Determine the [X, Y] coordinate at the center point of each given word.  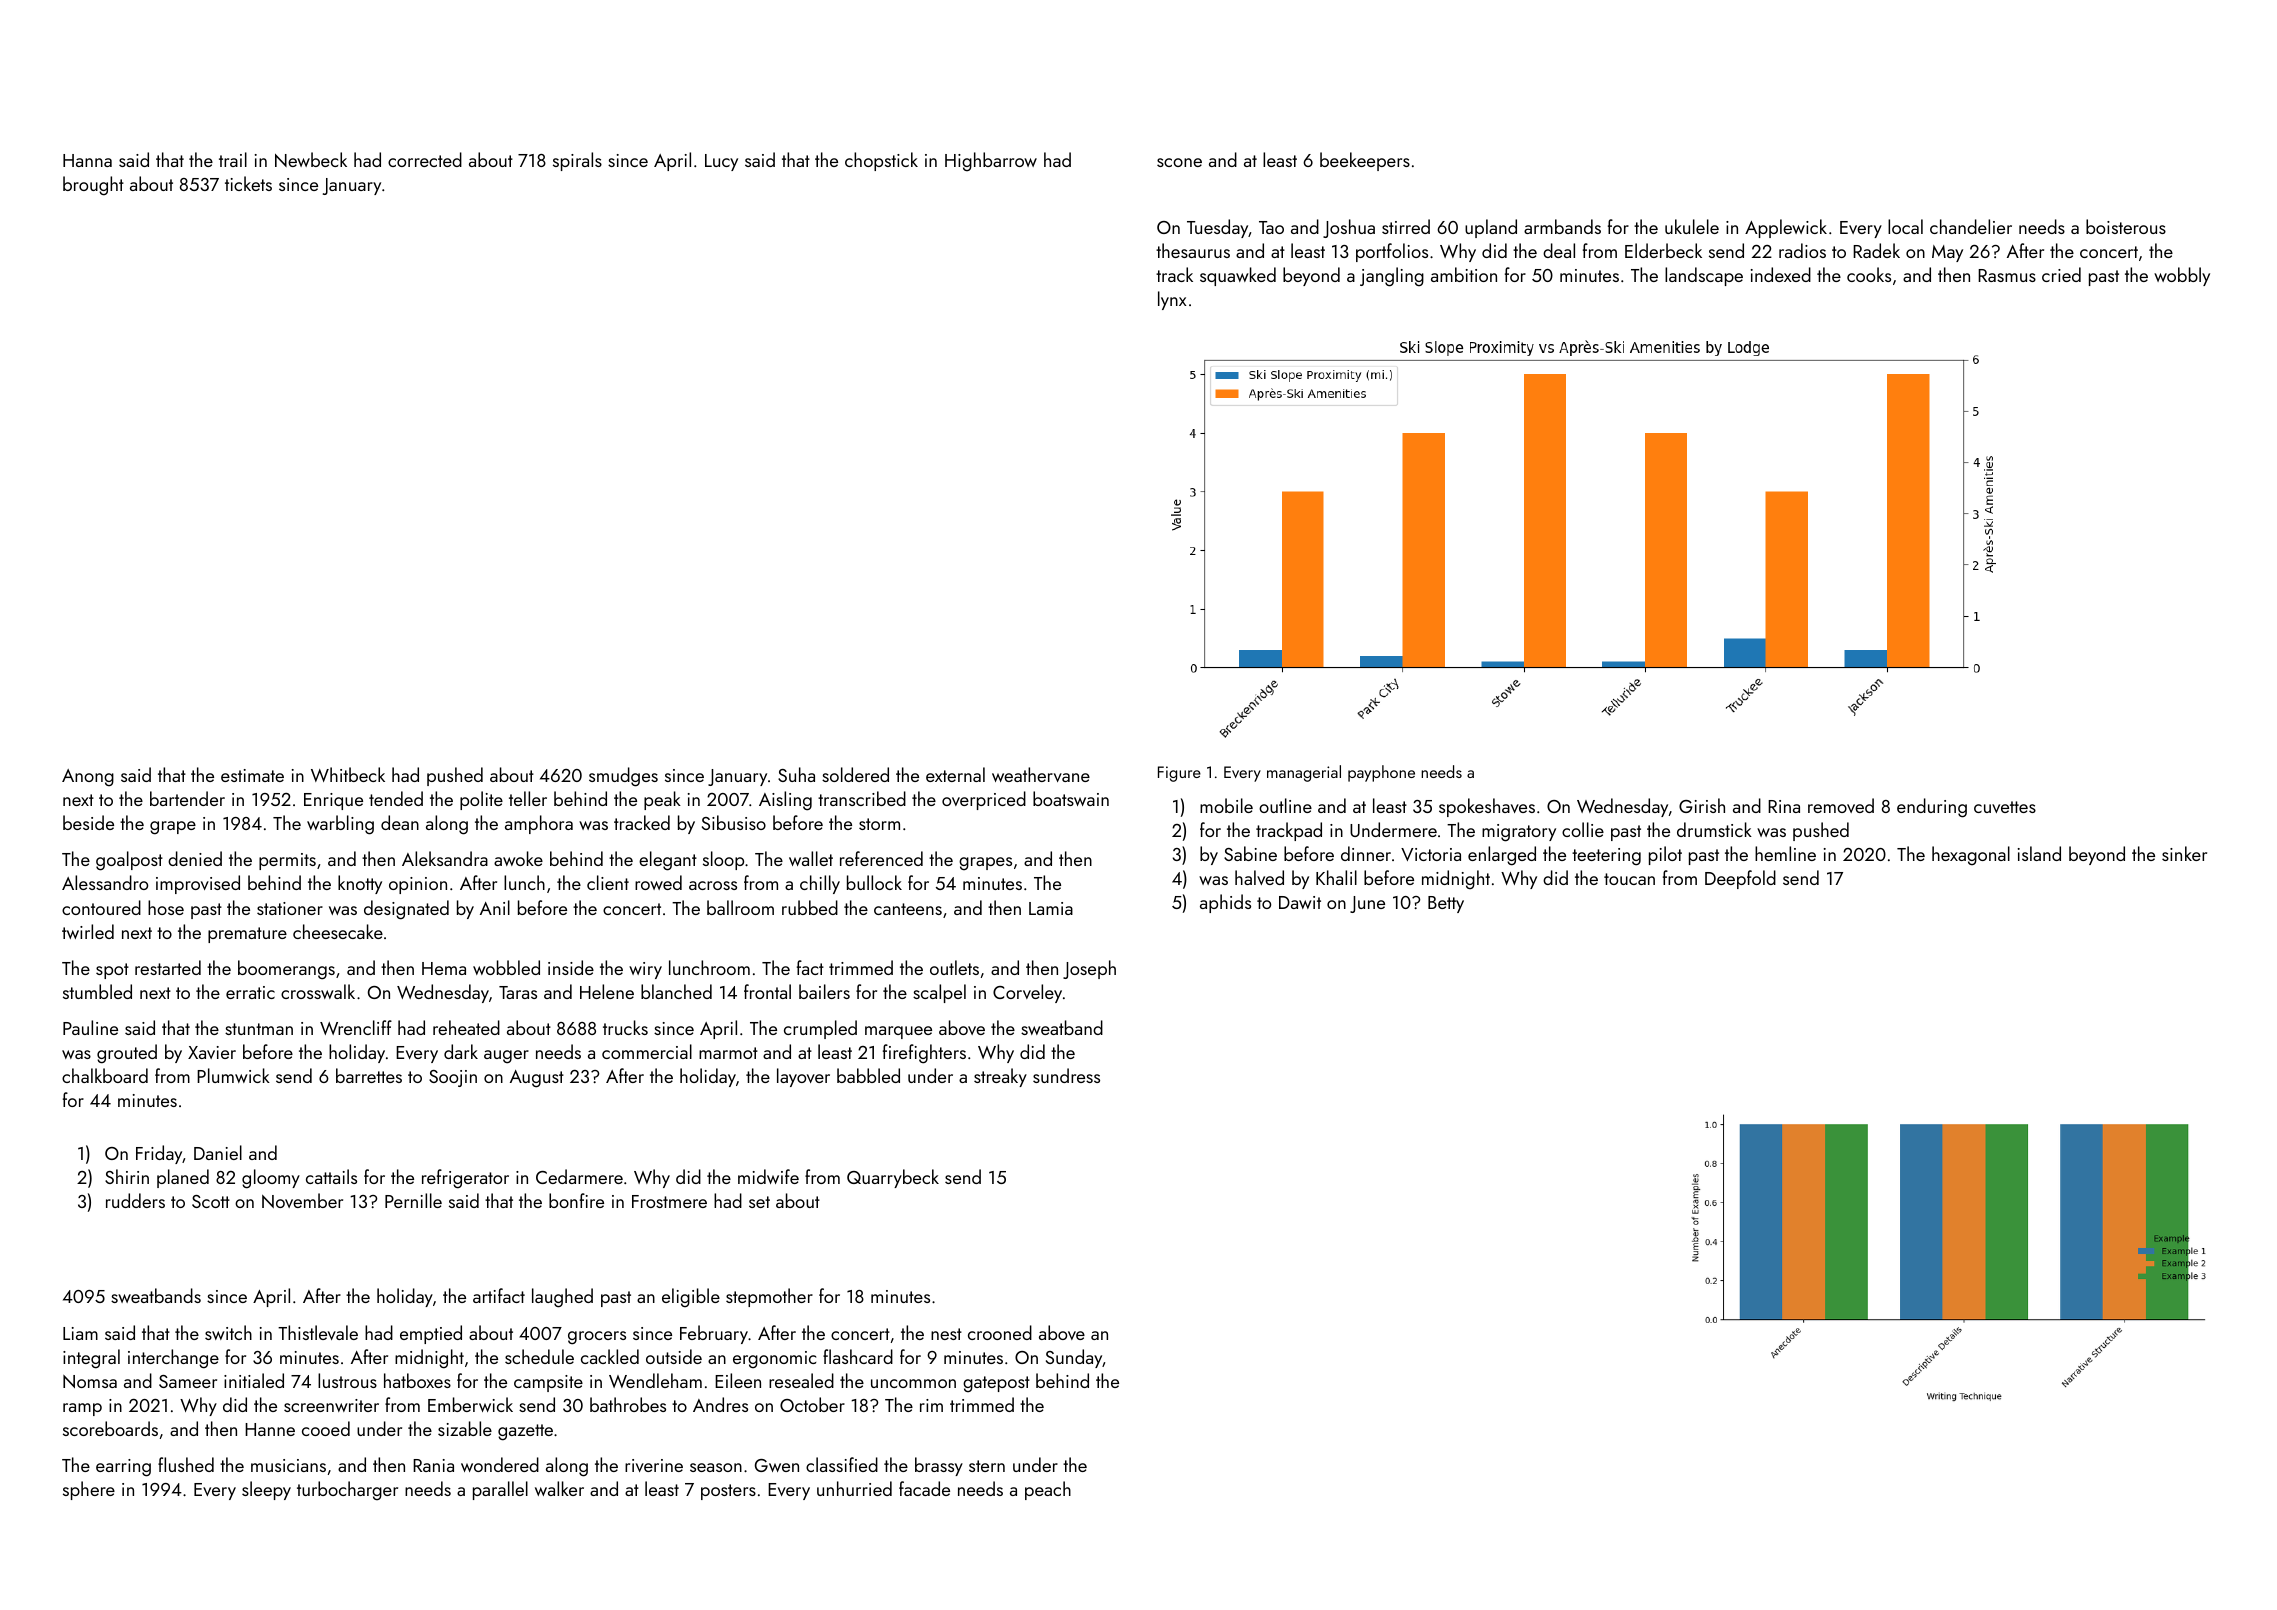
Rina [1784, 806]
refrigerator [465, 1179]
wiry [645, 970]
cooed [326, 1428]
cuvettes [2005, 807]
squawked [1238, 276]
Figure [1179, 774]
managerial [1304, 773]
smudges [623, 777]
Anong [88, 777]
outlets [954, 967]
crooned [1000, 1332]
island [2039, 853]
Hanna [87, 160]
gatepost [996, 1384]
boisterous [2126, 226]
